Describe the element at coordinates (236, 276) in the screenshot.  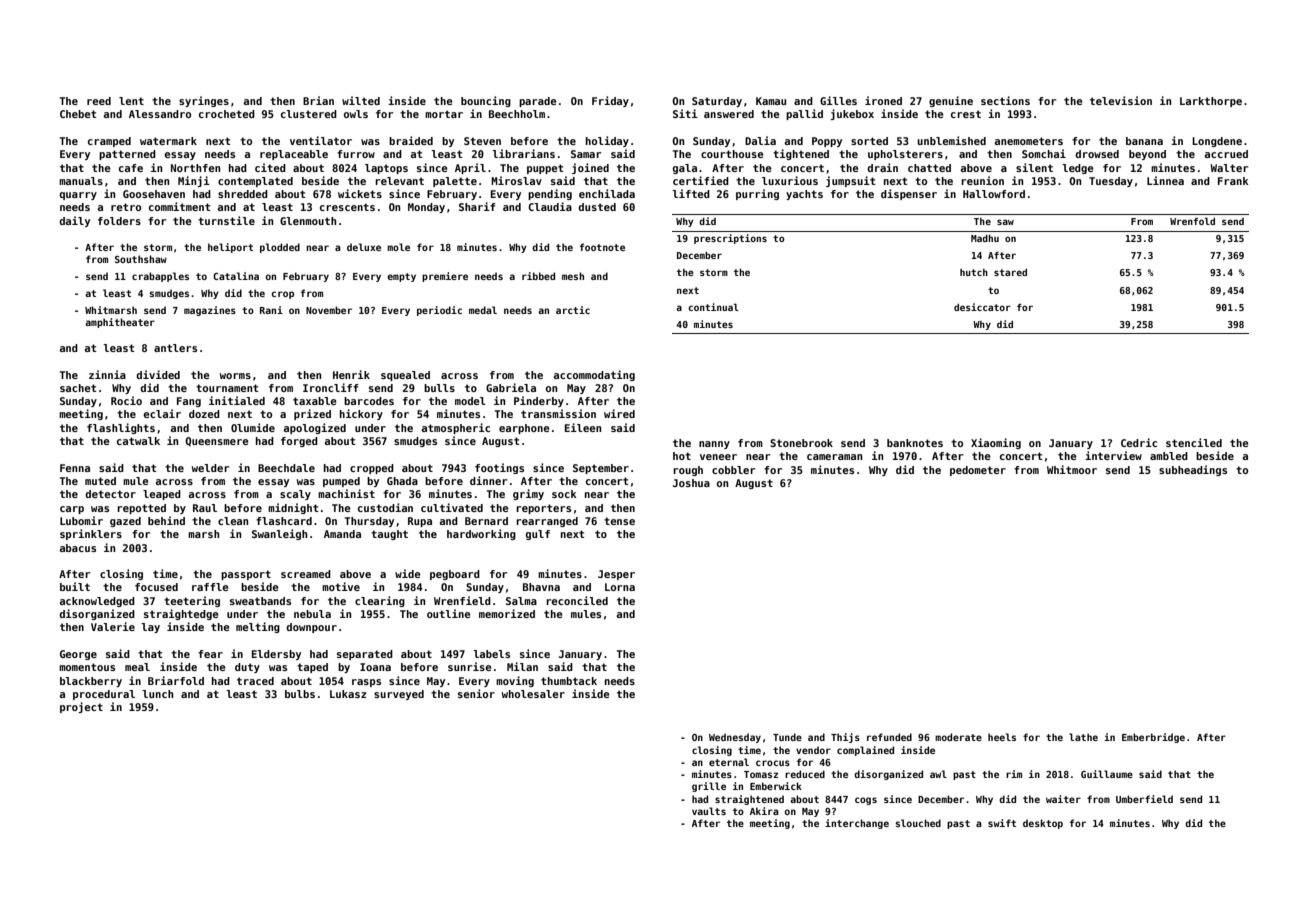
I see `Catalina` at that location.
